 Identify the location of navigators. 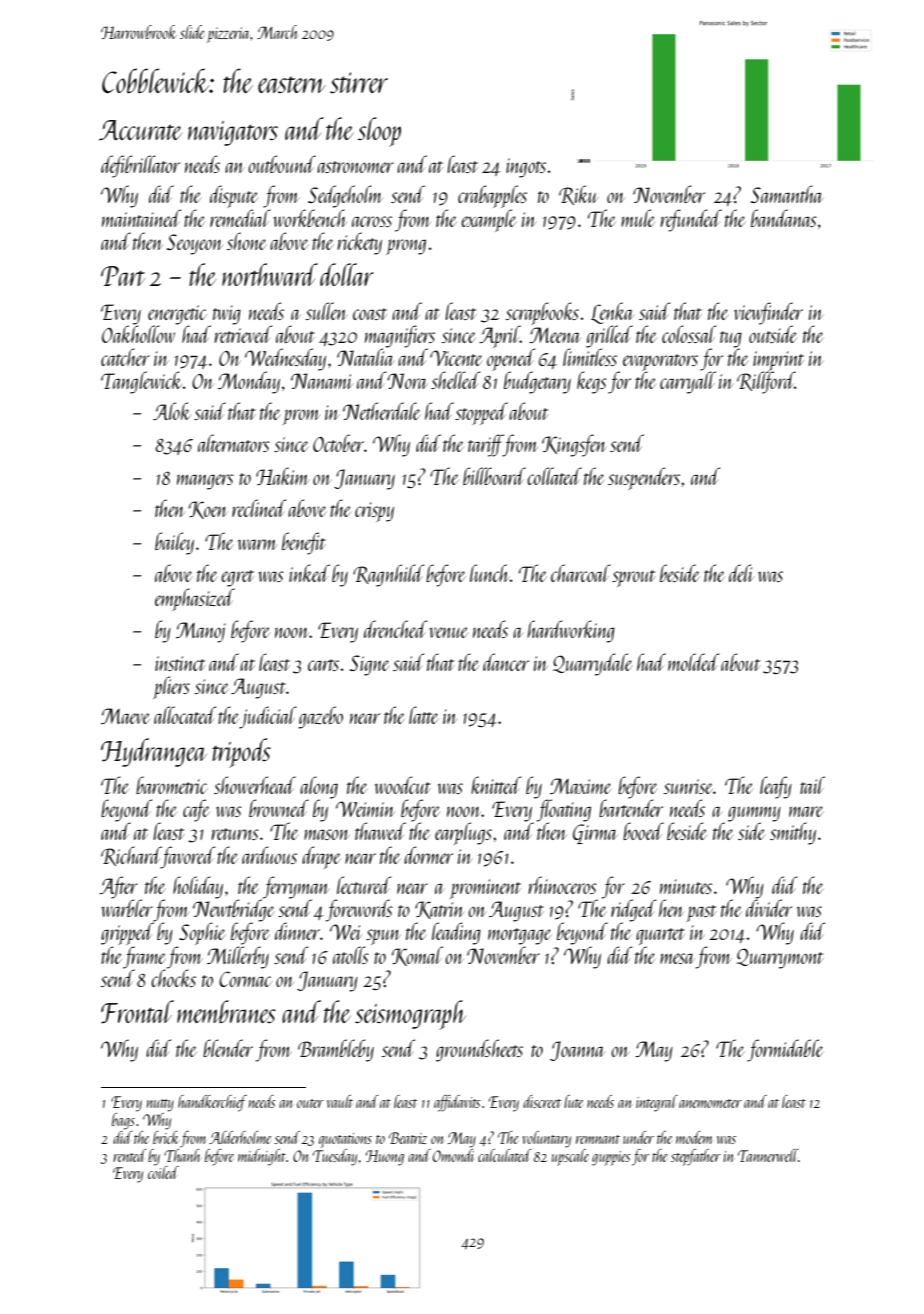
(233, 133).
